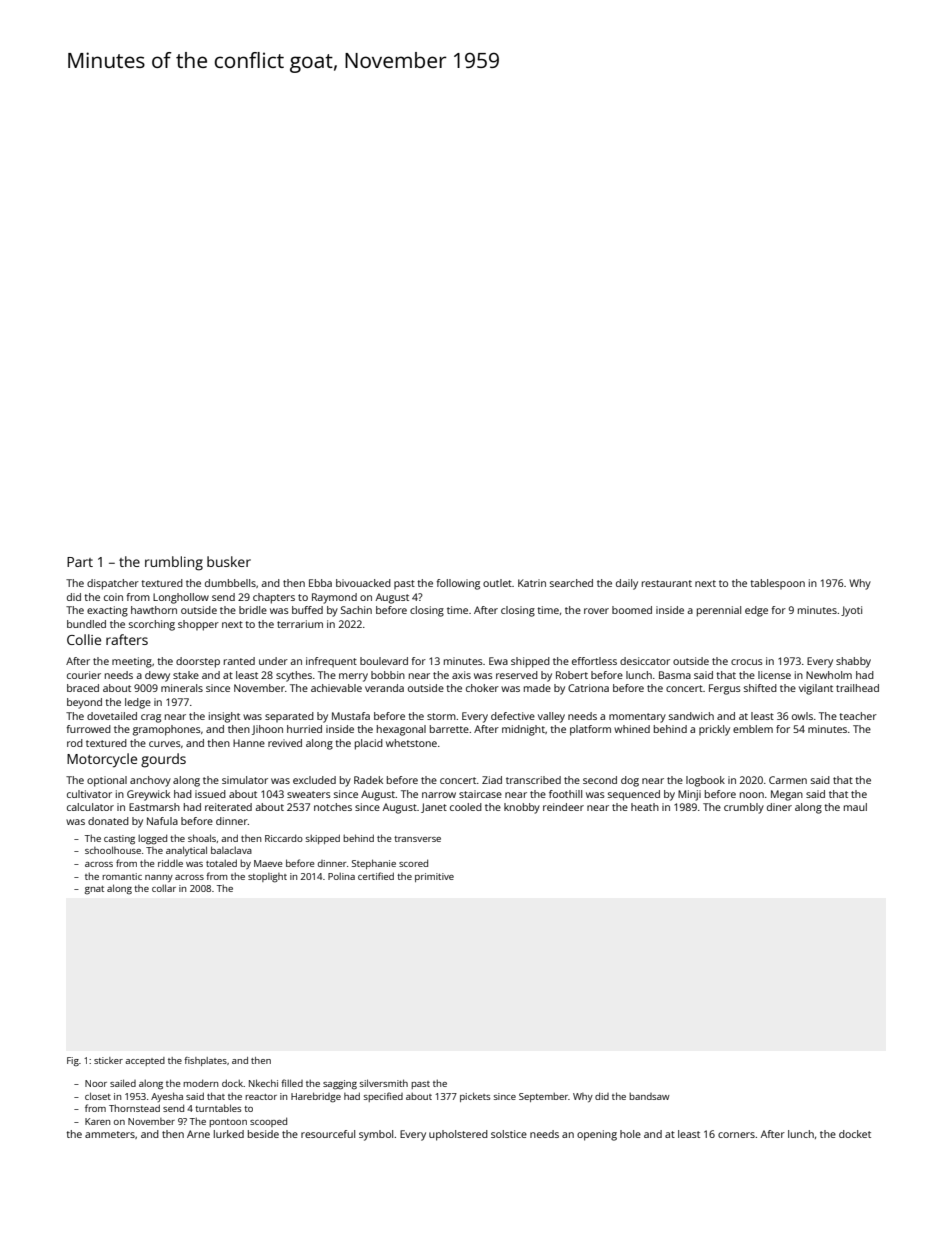 This document has width=952, height=1233. What do you see at coordinates (736, 1135) in the document?
I see `corners` at bounding box center [736, 1135].
